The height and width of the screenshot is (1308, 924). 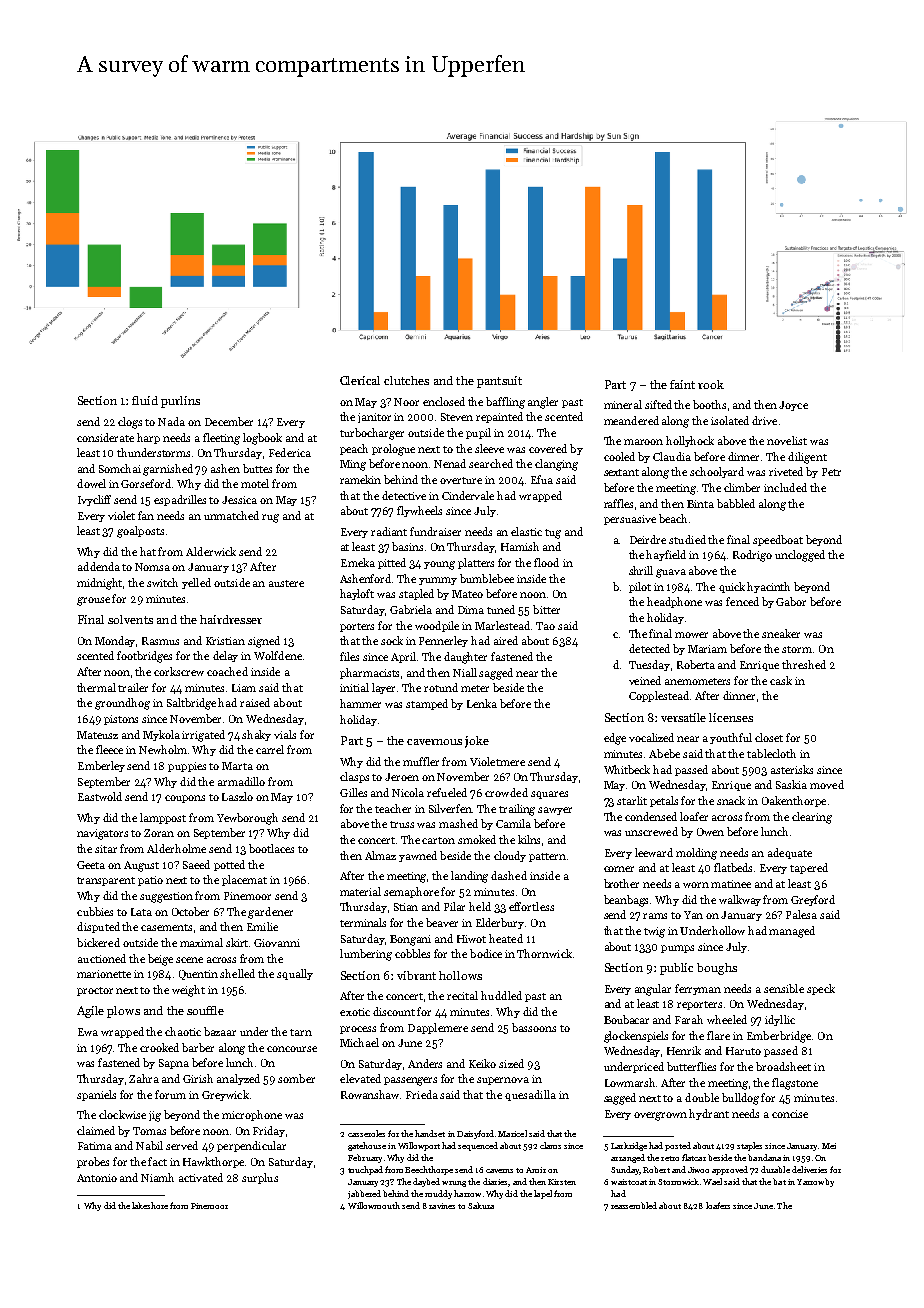 What do you see at coordinates (198, 975) in the screenshot?
I see `Quentin` at bounding box center [198, 975].
